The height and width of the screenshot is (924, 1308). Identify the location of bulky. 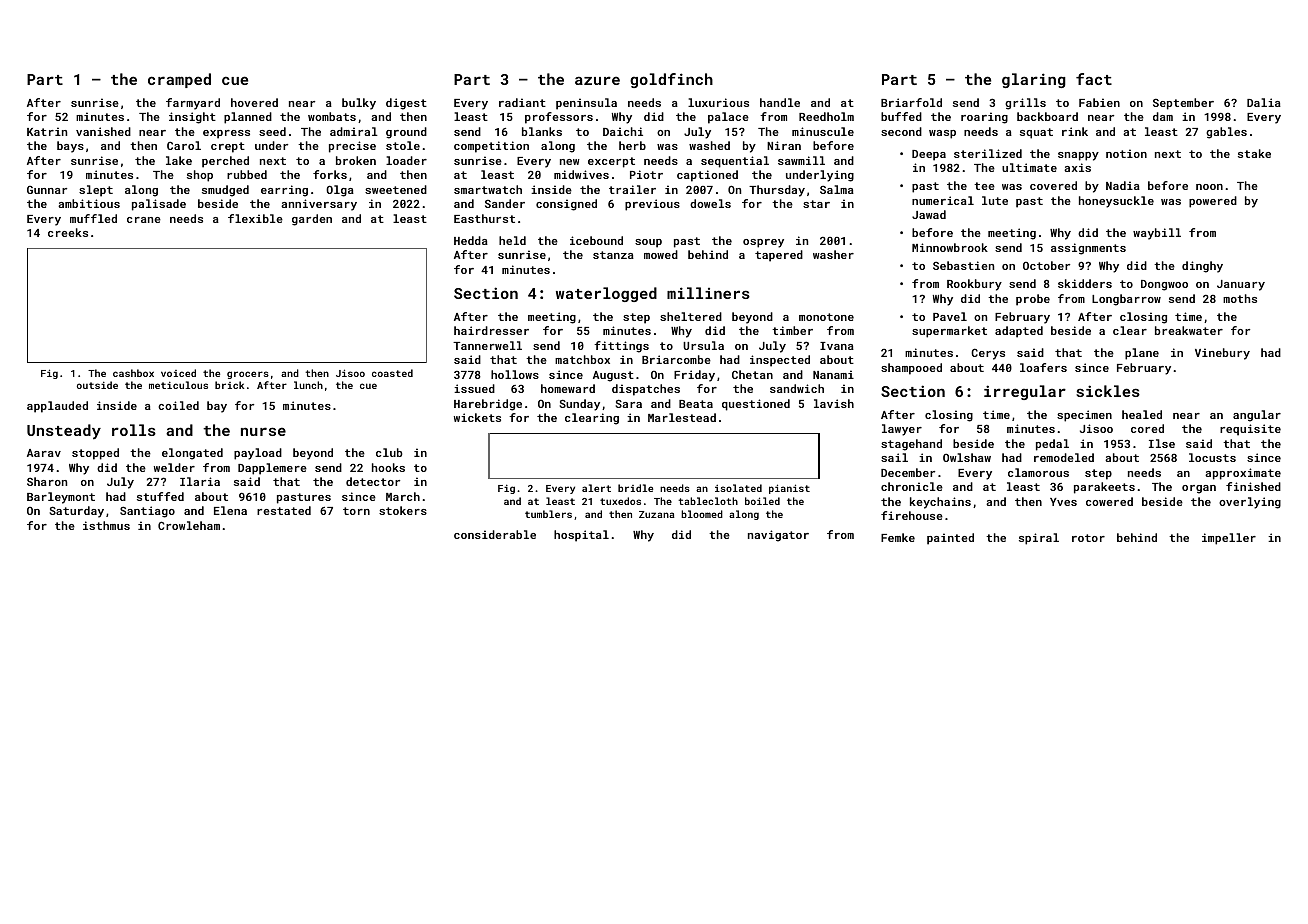
(359, 104).
